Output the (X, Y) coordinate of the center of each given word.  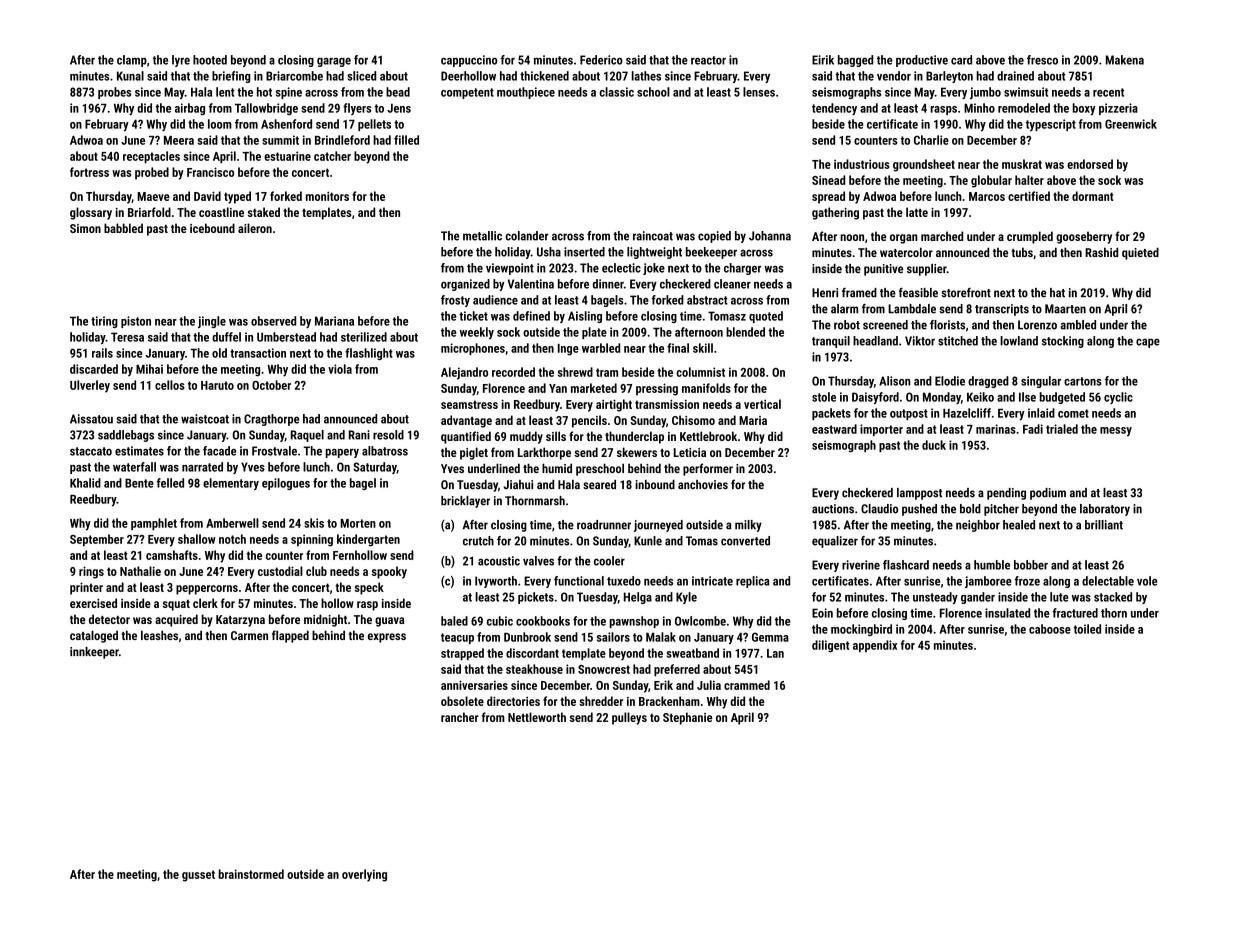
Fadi (1033, 429)
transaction (258, 353)
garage (334, 62)
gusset (198, 876)
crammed (747, 685)
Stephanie (687, 718)
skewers (637, 452)
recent (1108, 92)
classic (616, 92)
